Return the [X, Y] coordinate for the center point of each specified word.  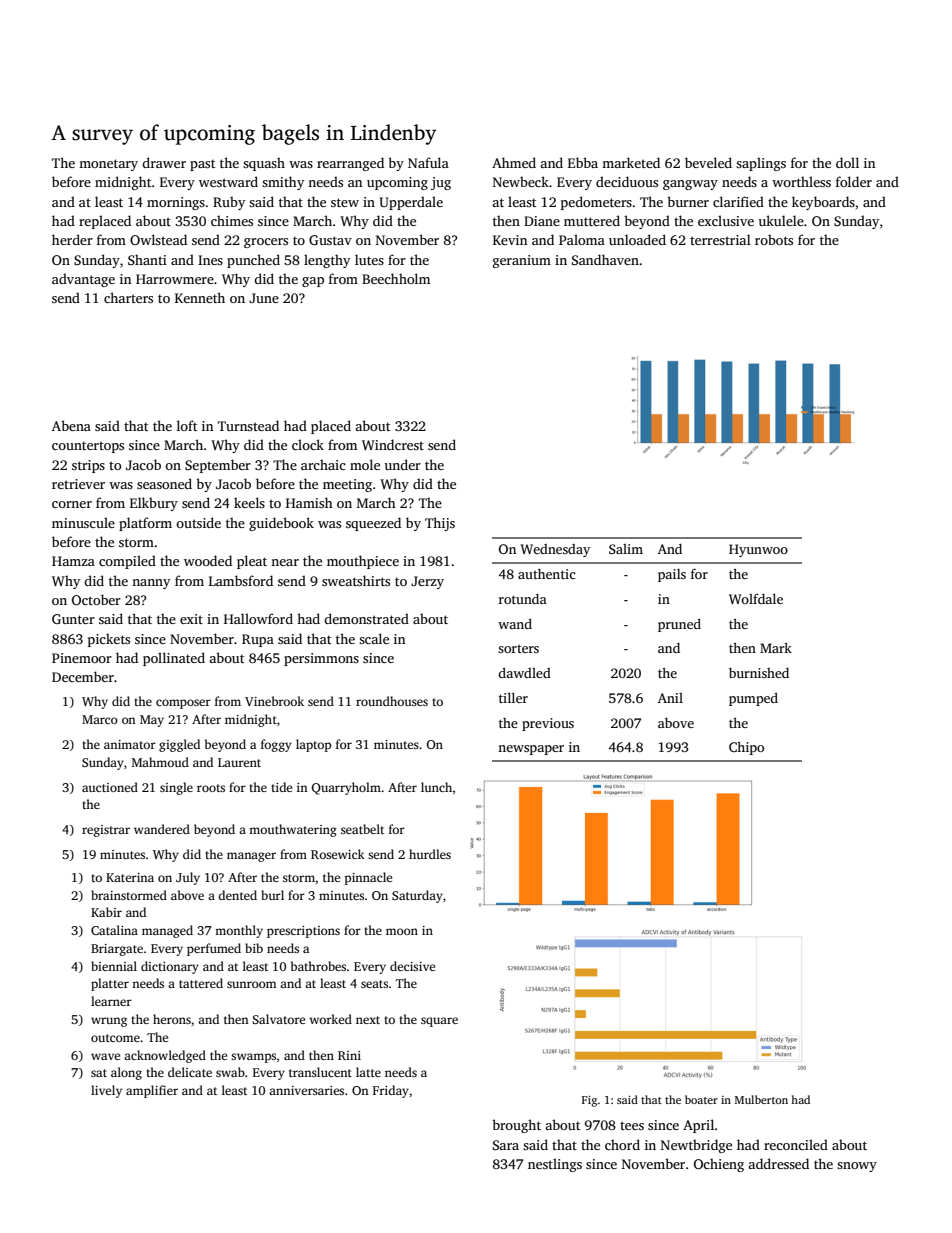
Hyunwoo [758, 550]
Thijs [440, 524]
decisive [412, 966]
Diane [542, 221]
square [439, 1022]
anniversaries [306, 1090]
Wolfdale [756, 599]
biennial [114, 966]
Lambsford [241, 580]
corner [72, 504]
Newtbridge [696, 1146]
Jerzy [427, 582]
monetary [108, 165]
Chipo [746, 748]
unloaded [637, 239]
